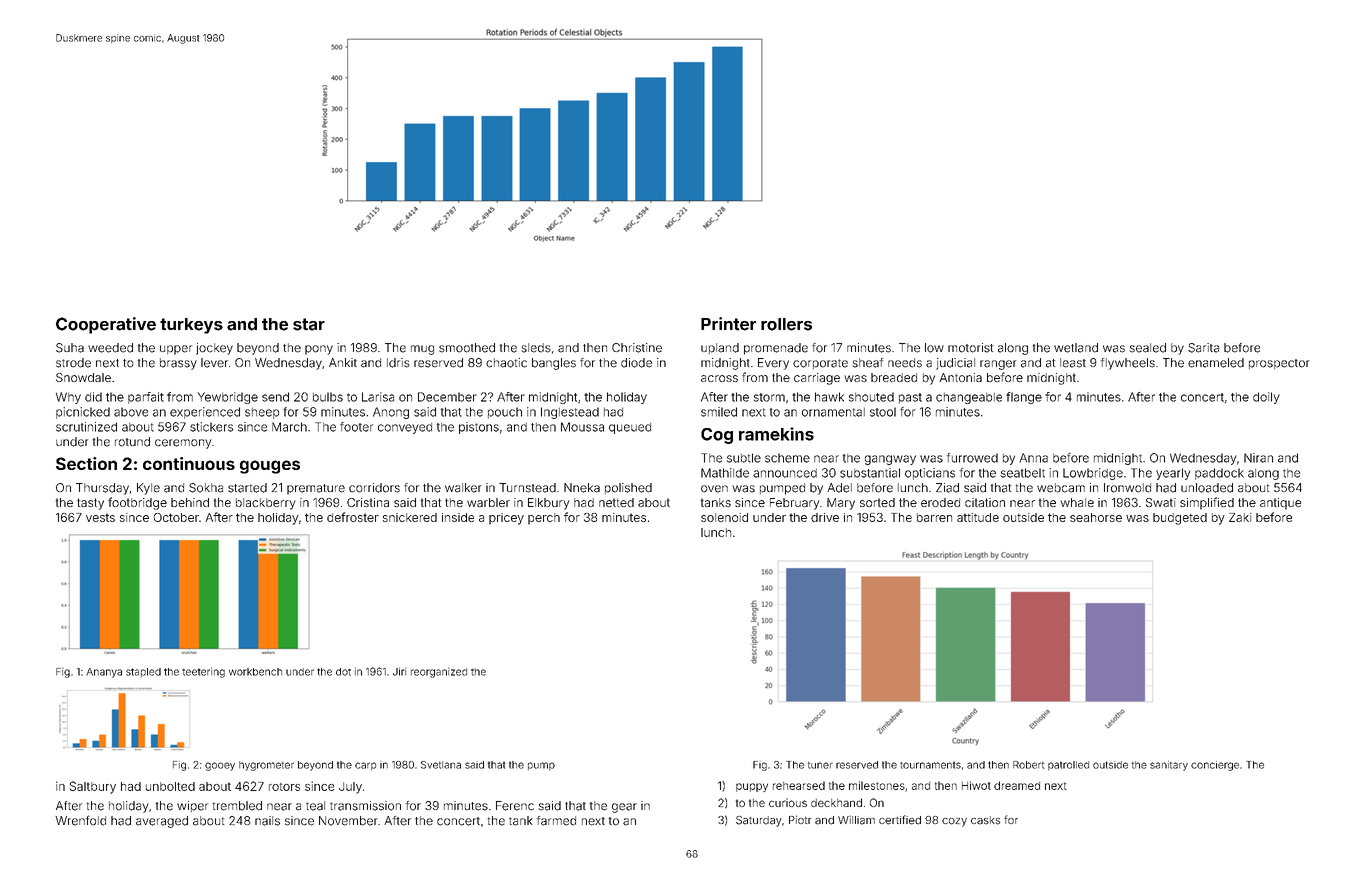  I want to click on flange, so click(1024, 398).
